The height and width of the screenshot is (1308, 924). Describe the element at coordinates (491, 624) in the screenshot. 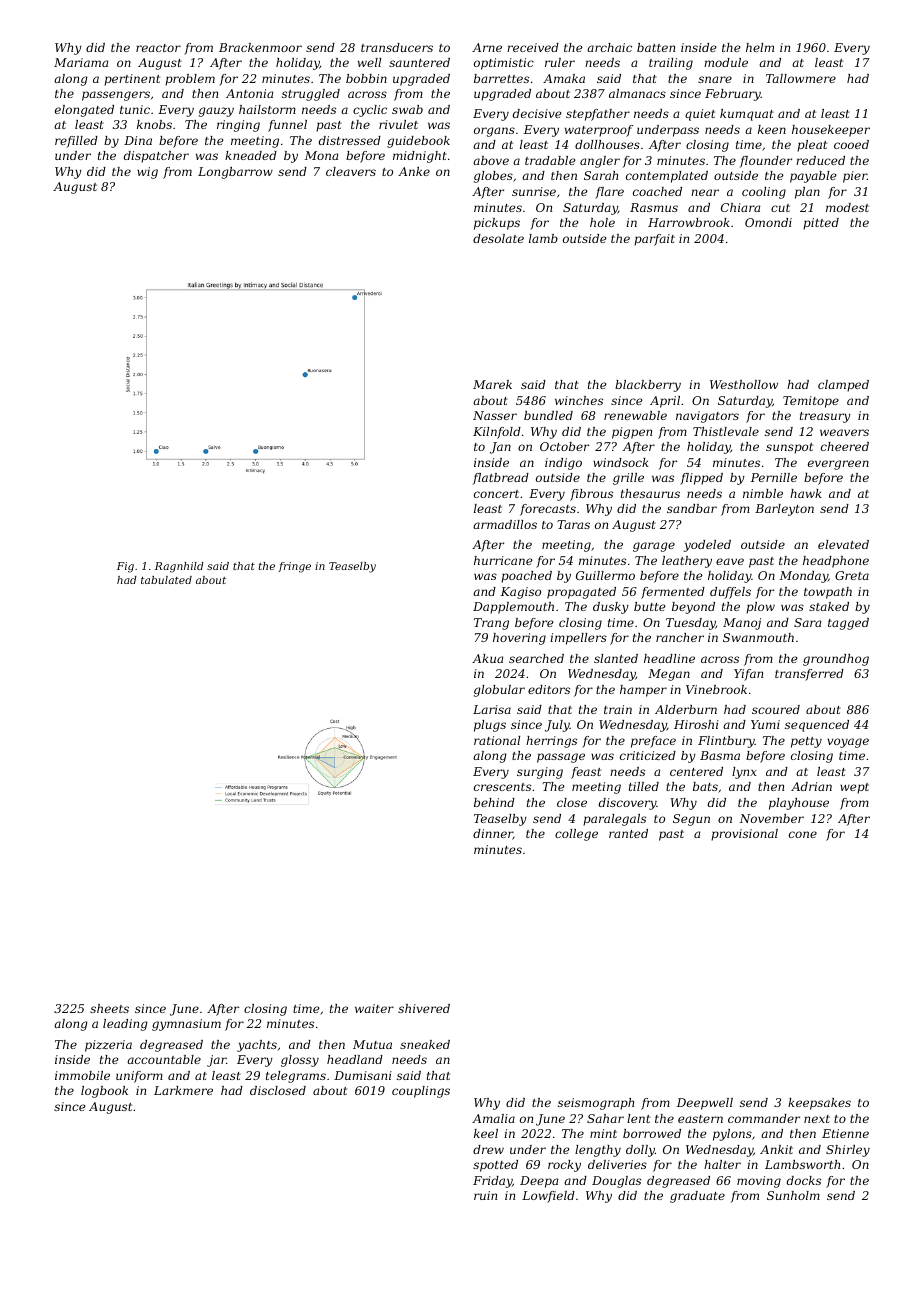

I see `Trang` at that location.
